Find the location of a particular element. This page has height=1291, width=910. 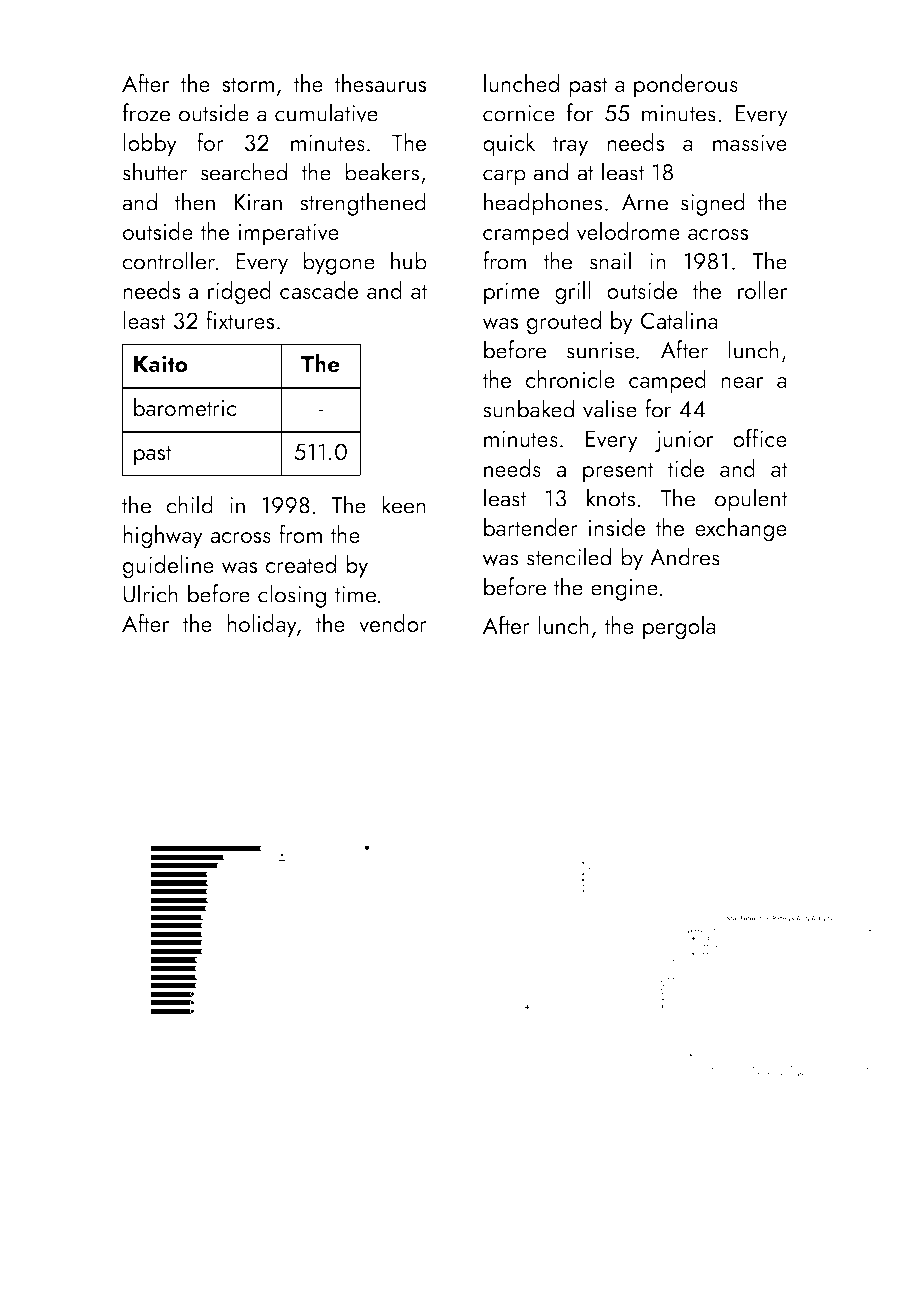

prime is located at coordinates (511, 293).
